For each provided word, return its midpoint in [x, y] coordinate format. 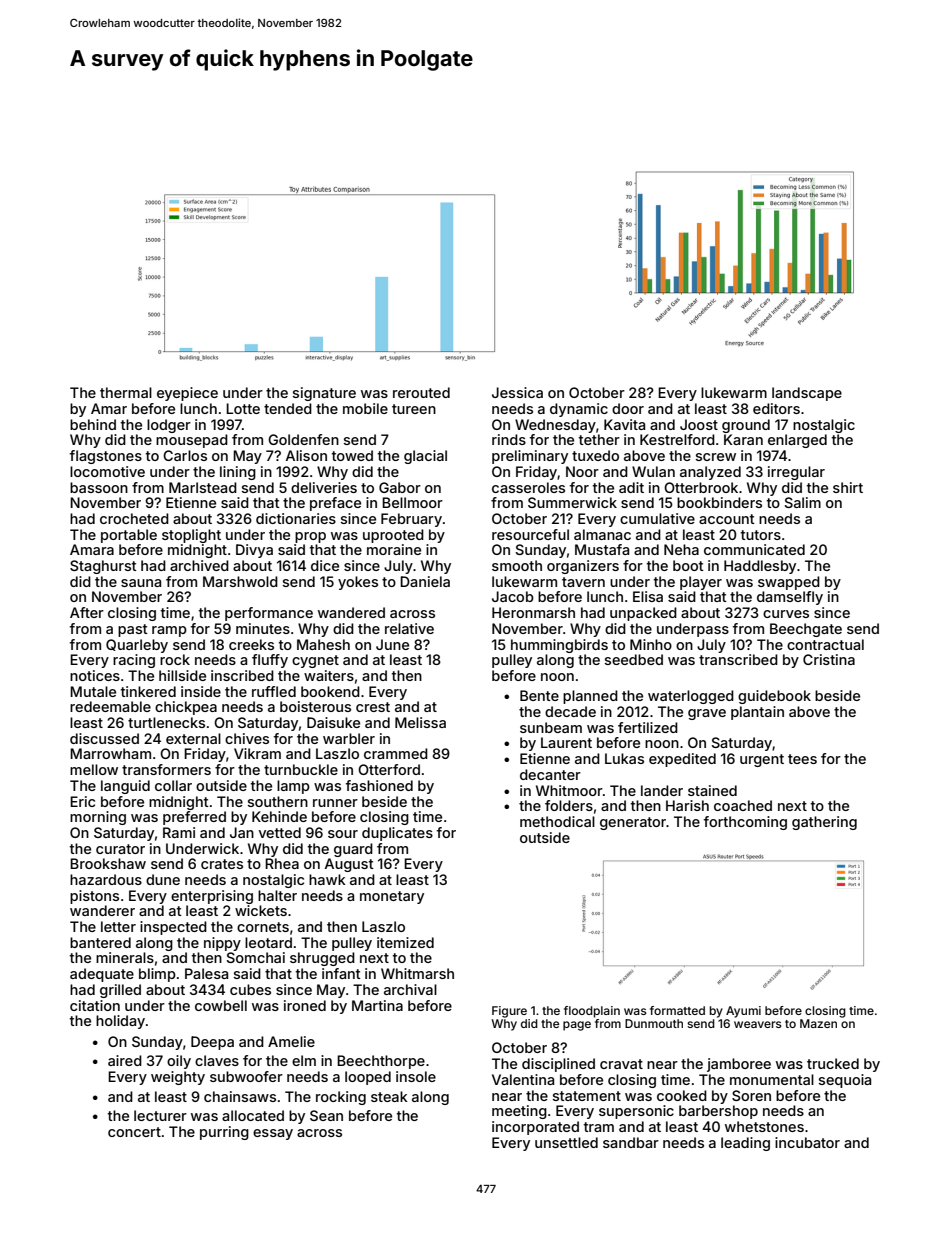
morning [98, 818]
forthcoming [745, 823]
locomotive [107, 471]
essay [273, 1134]
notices [95, 675]
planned [590, 697]
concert [134, 1132]
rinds [509, 439]
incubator [807, 1142]
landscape [807, 394]
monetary [392, 897]
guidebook [774, 697]
